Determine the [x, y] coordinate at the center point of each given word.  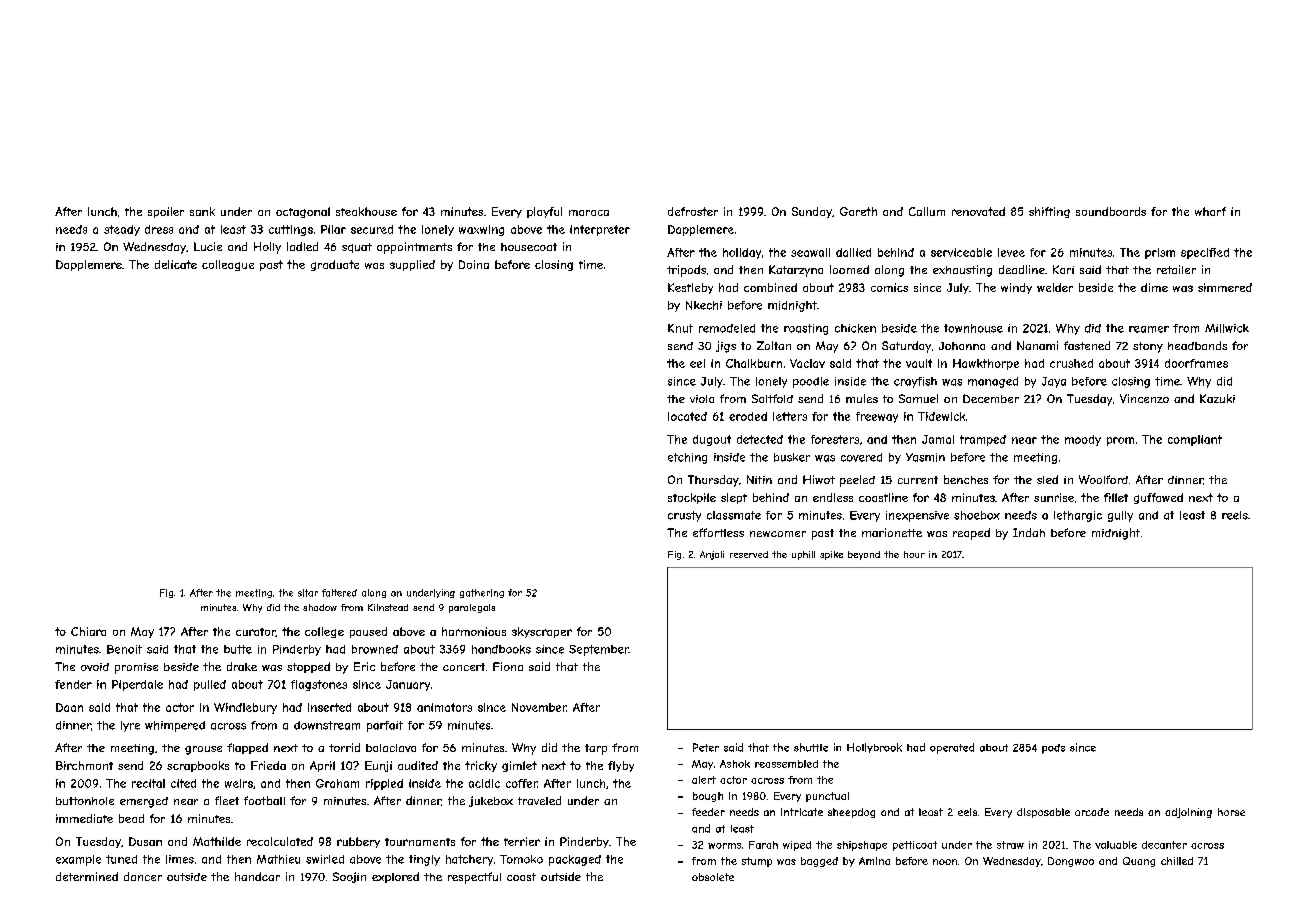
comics [889, 287]
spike [831, 555]
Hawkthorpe [986, 364]
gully [1120, 516]
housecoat [529, 247]
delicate [176, 264]
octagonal [303, 212]
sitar [308, 593]
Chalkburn [754, 363]
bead [131, 818]
